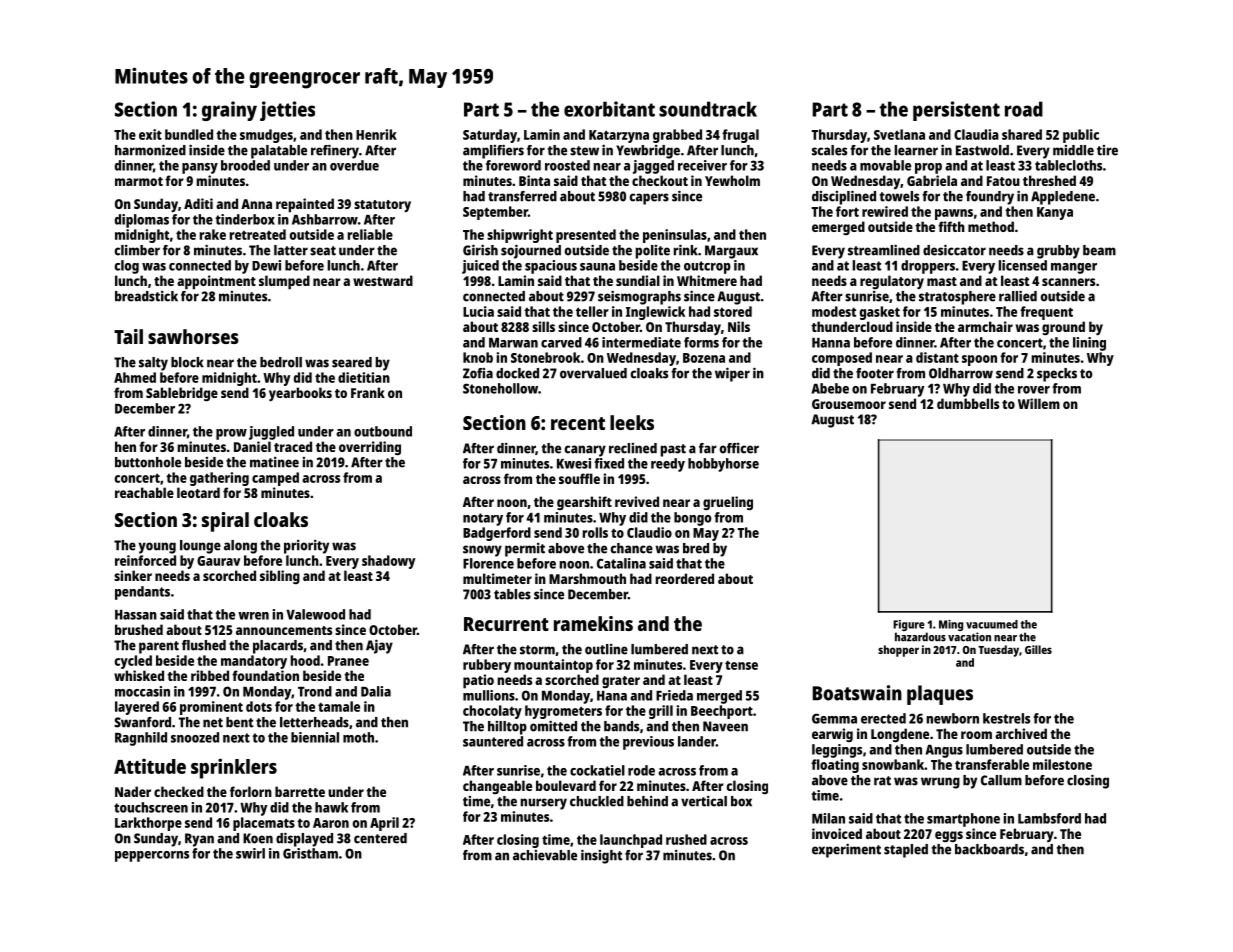  Describe the element at coordinates (601, 856) in the screenshot. I see `insight` at that location.
